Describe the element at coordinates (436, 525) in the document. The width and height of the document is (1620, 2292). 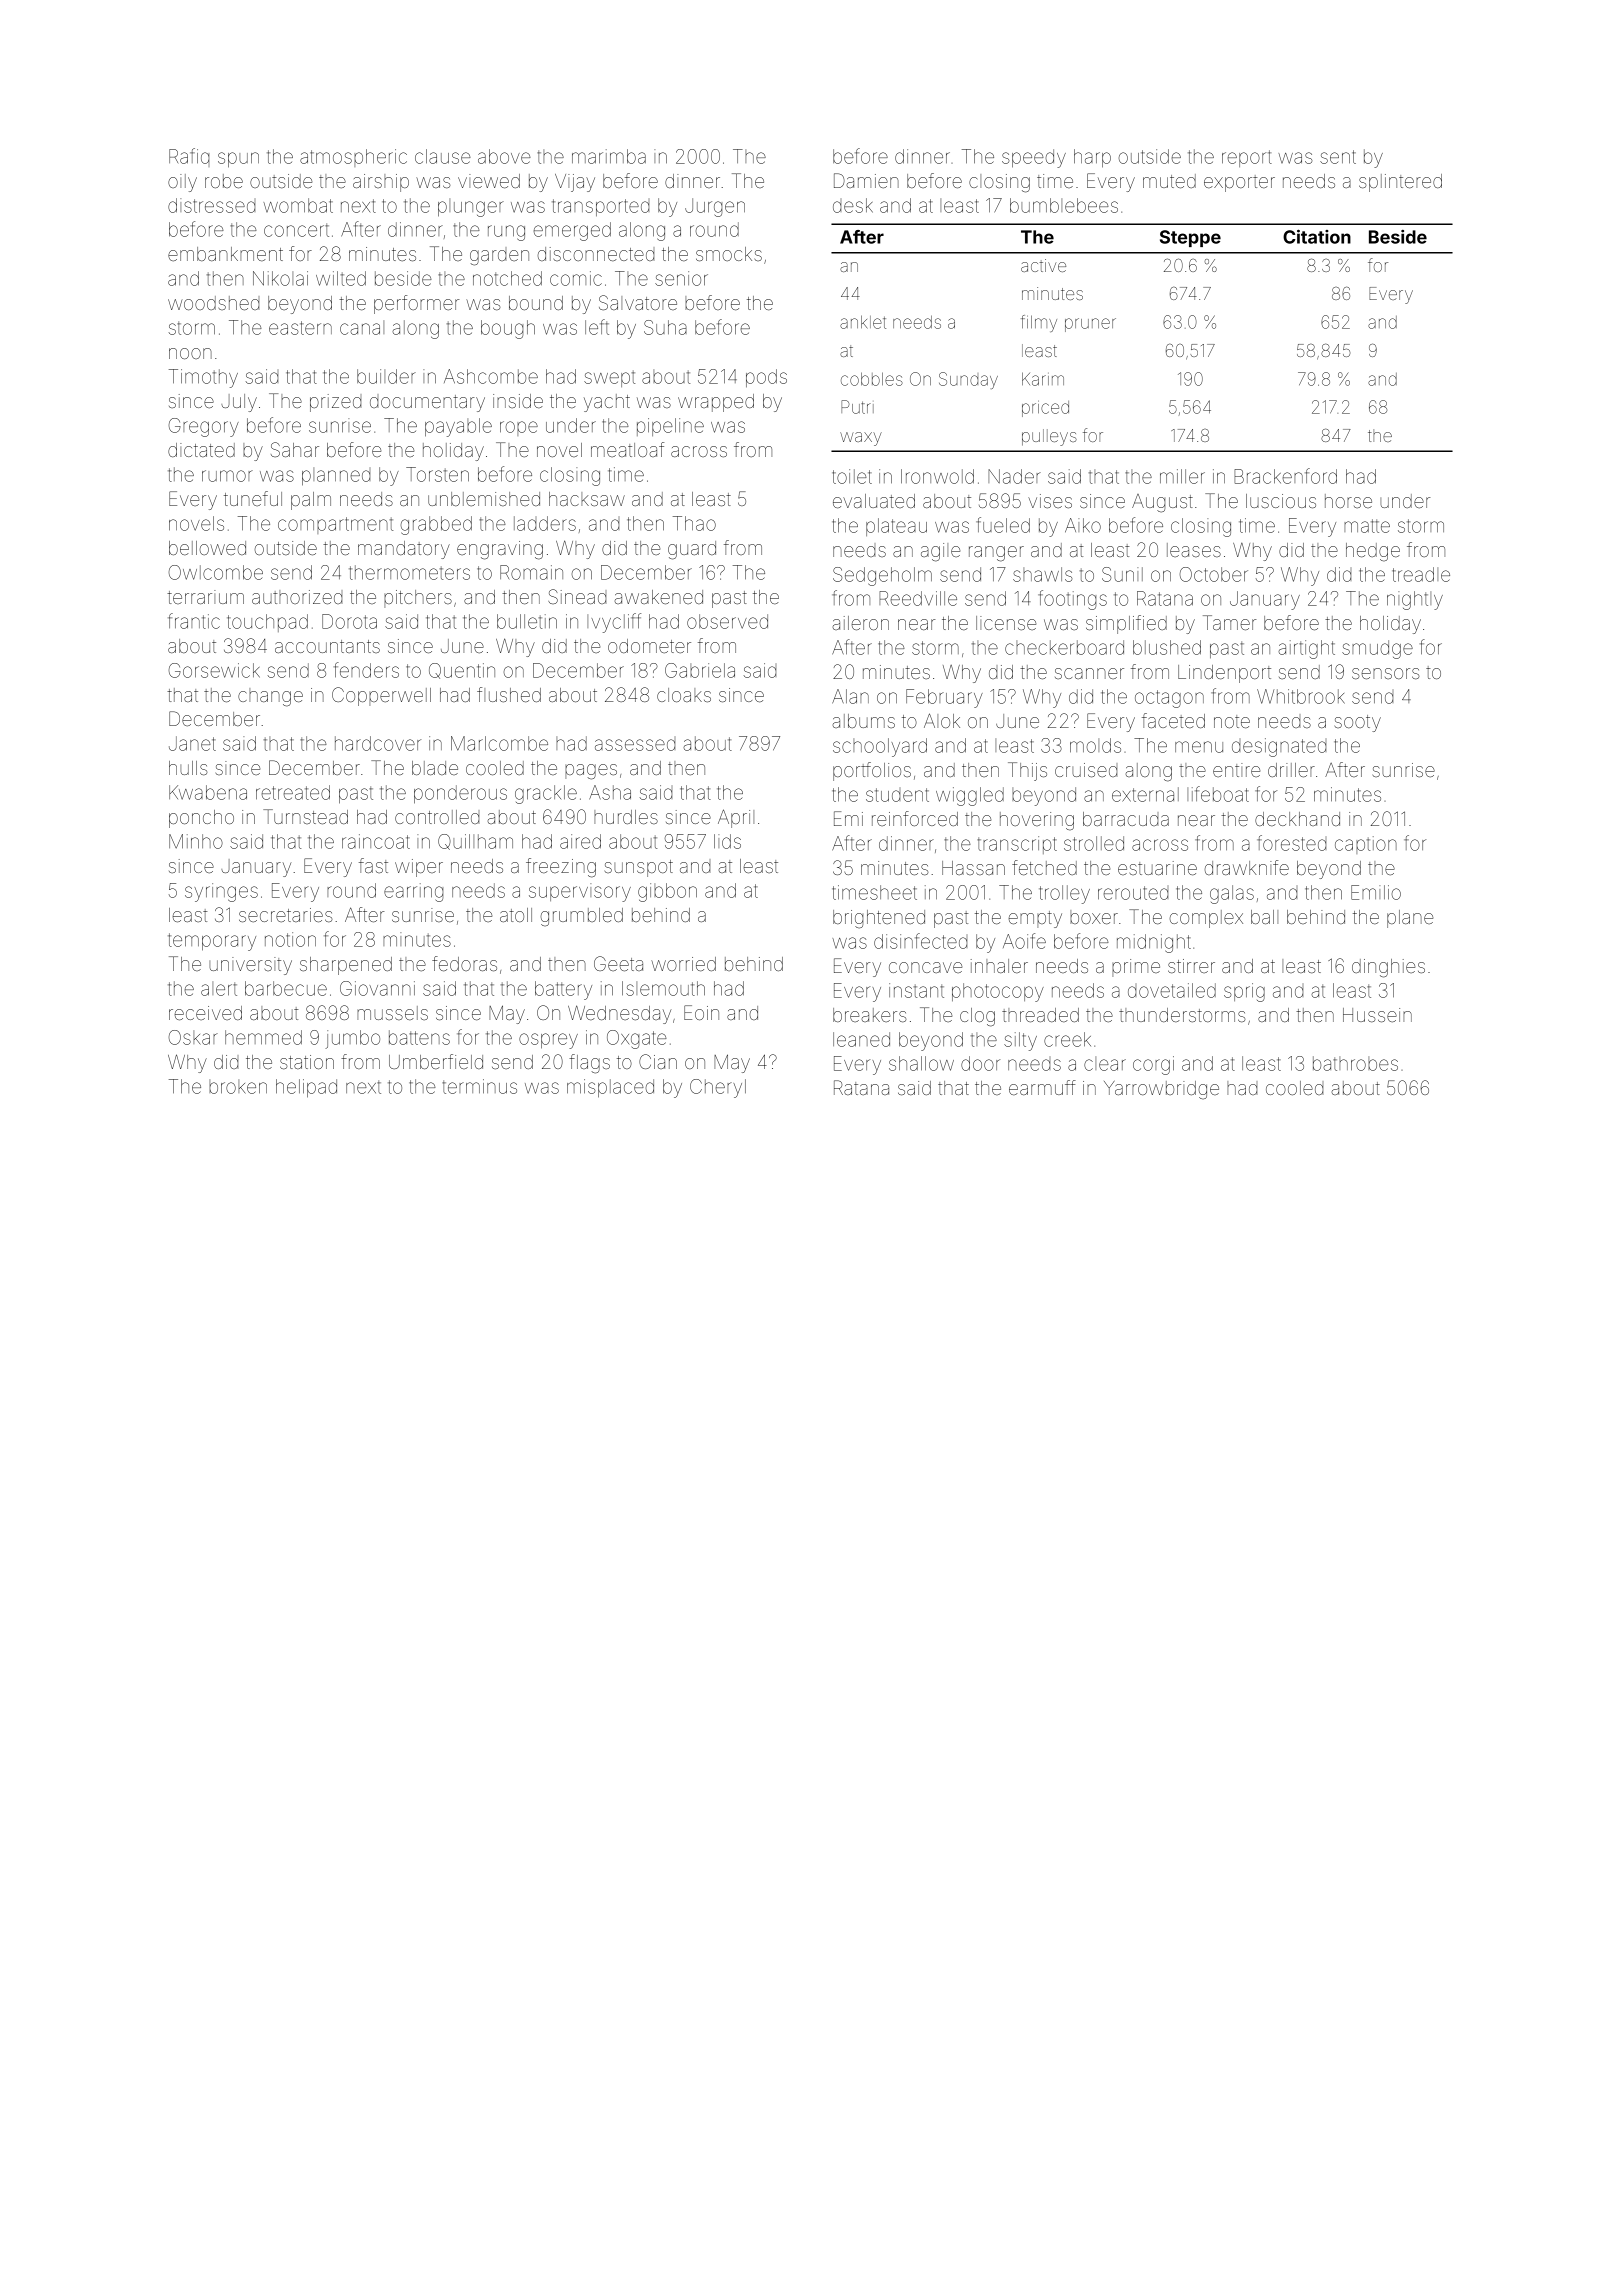
I see `grabbed` at that location.
